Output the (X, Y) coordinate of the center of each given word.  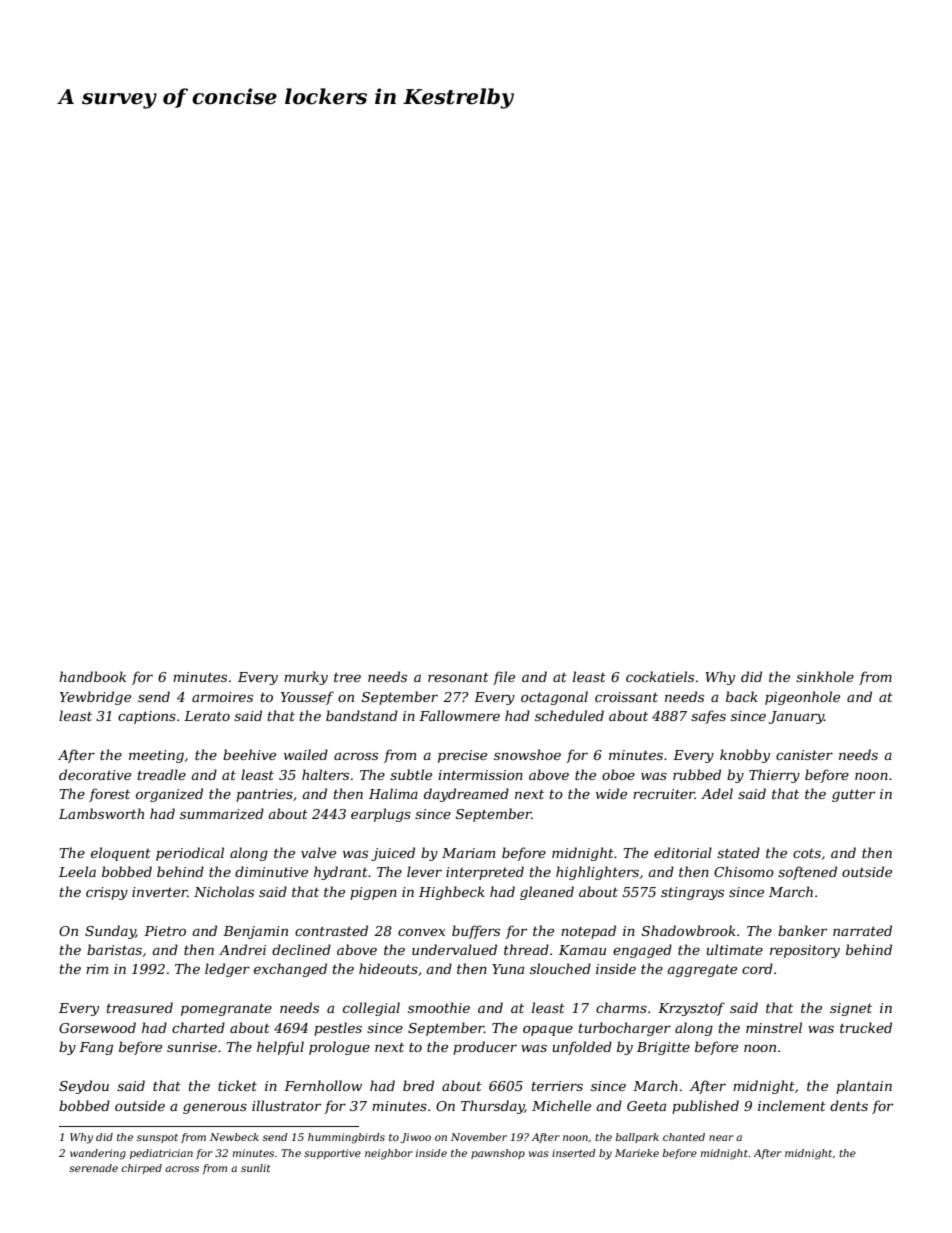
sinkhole (825, 676)
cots (807, 853)
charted (198, 1027)
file (504, 678)
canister (804, 755)
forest (109, 795)
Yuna (508, 969)
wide (611, 793)
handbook (92, 676)
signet (851, 1009)
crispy (107, 893)
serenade (93, 1168)
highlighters (597, 873)
